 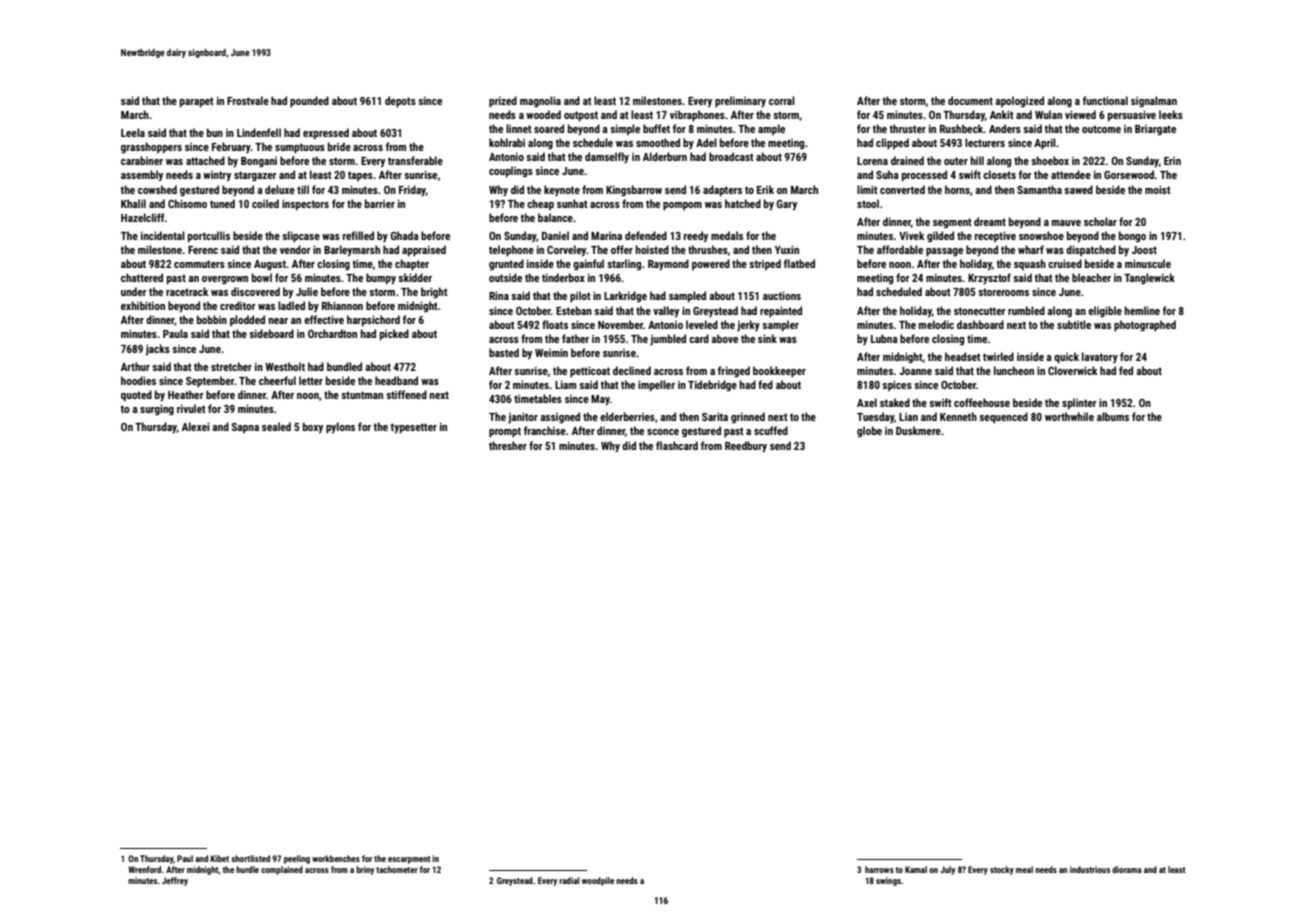 I want to click on Ankit, so click(x=1002, y=114).
